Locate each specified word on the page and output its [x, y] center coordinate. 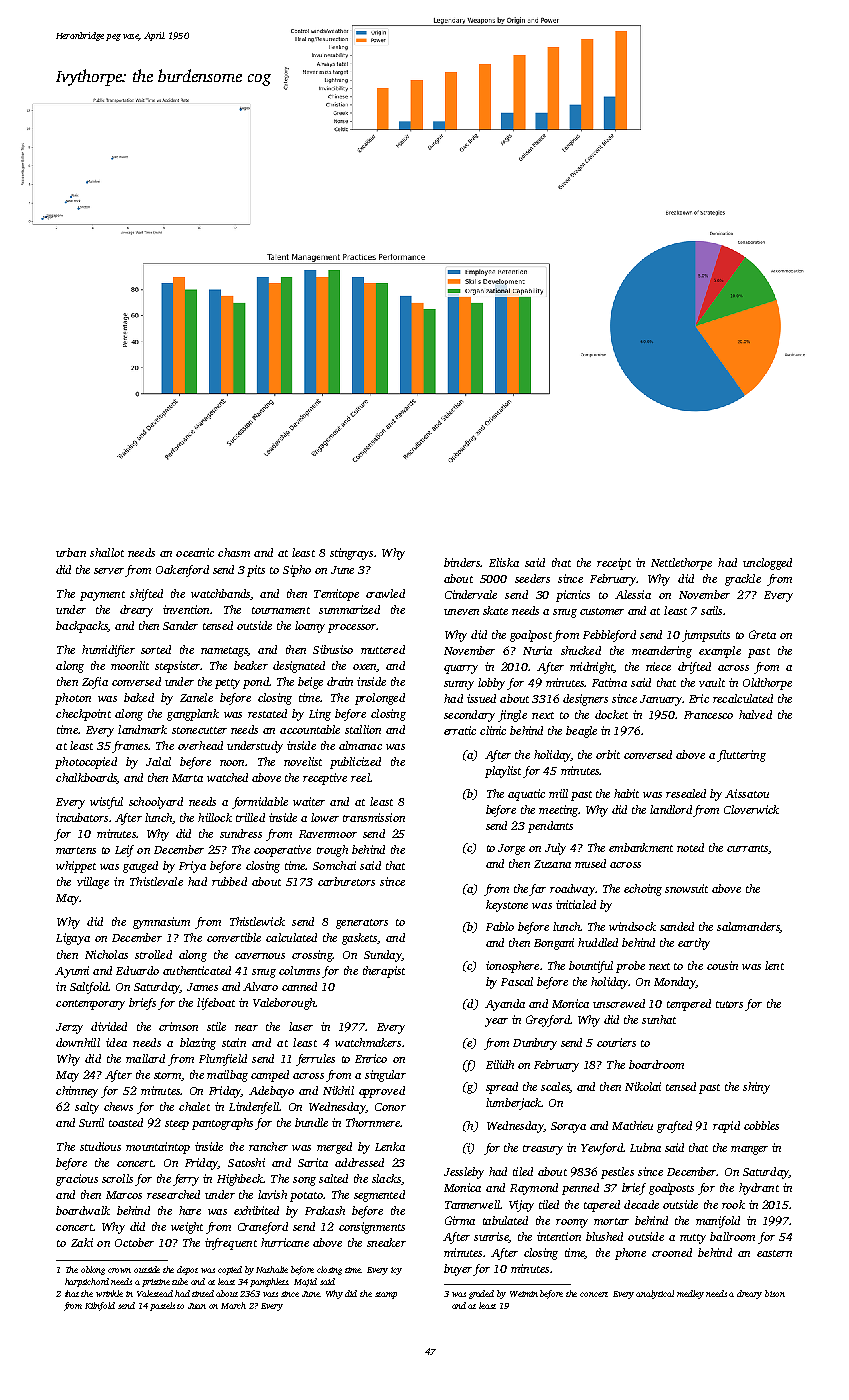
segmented [379, 1196]
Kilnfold [100, 1306]
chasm [234, 552]
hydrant [759, 1189]
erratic [460, 730]
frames [130, 747]
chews [118, 1106]
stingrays [351, 554]
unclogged [767, 564]
